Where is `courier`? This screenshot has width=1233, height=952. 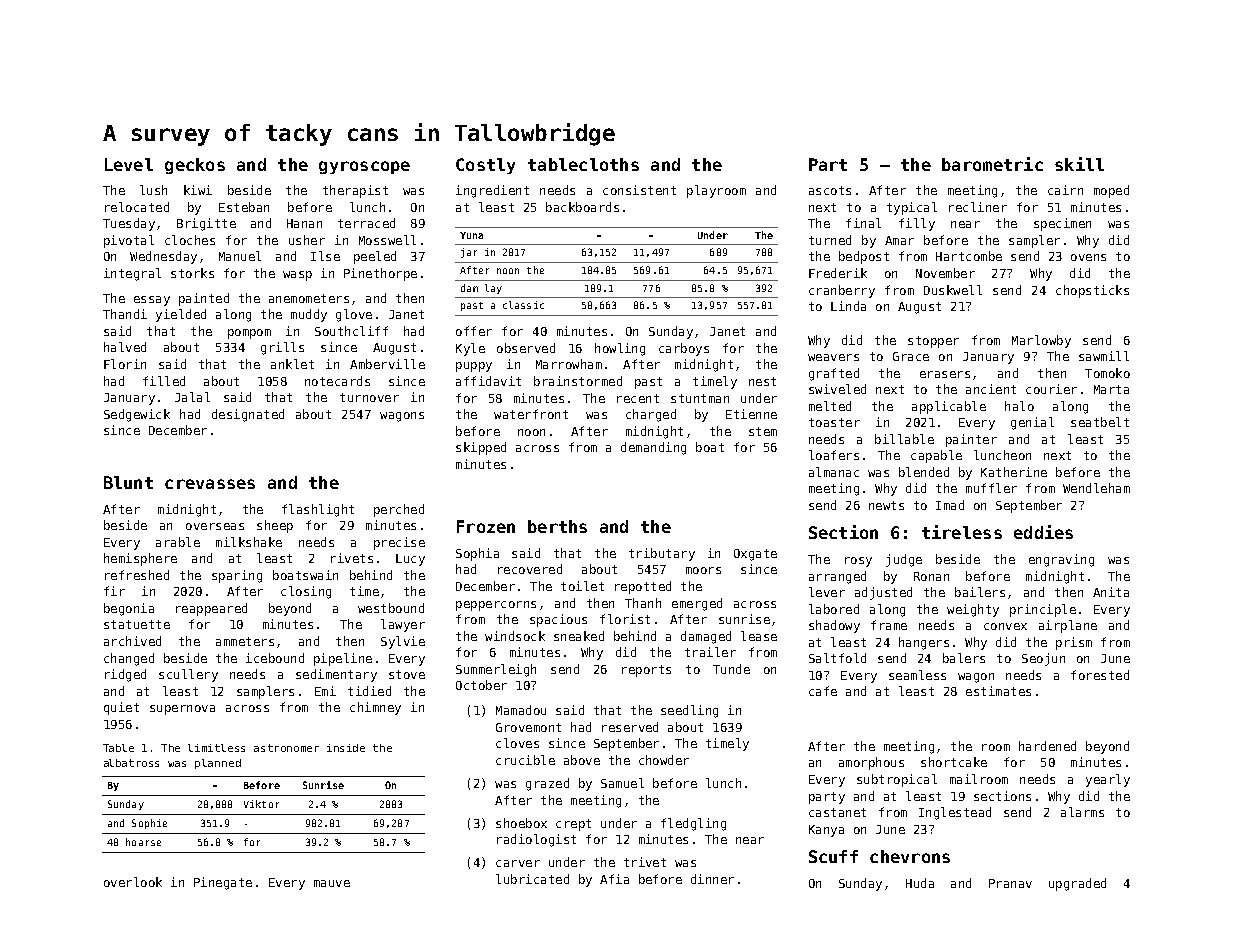 courier is located at coordinates (1051, 389).
